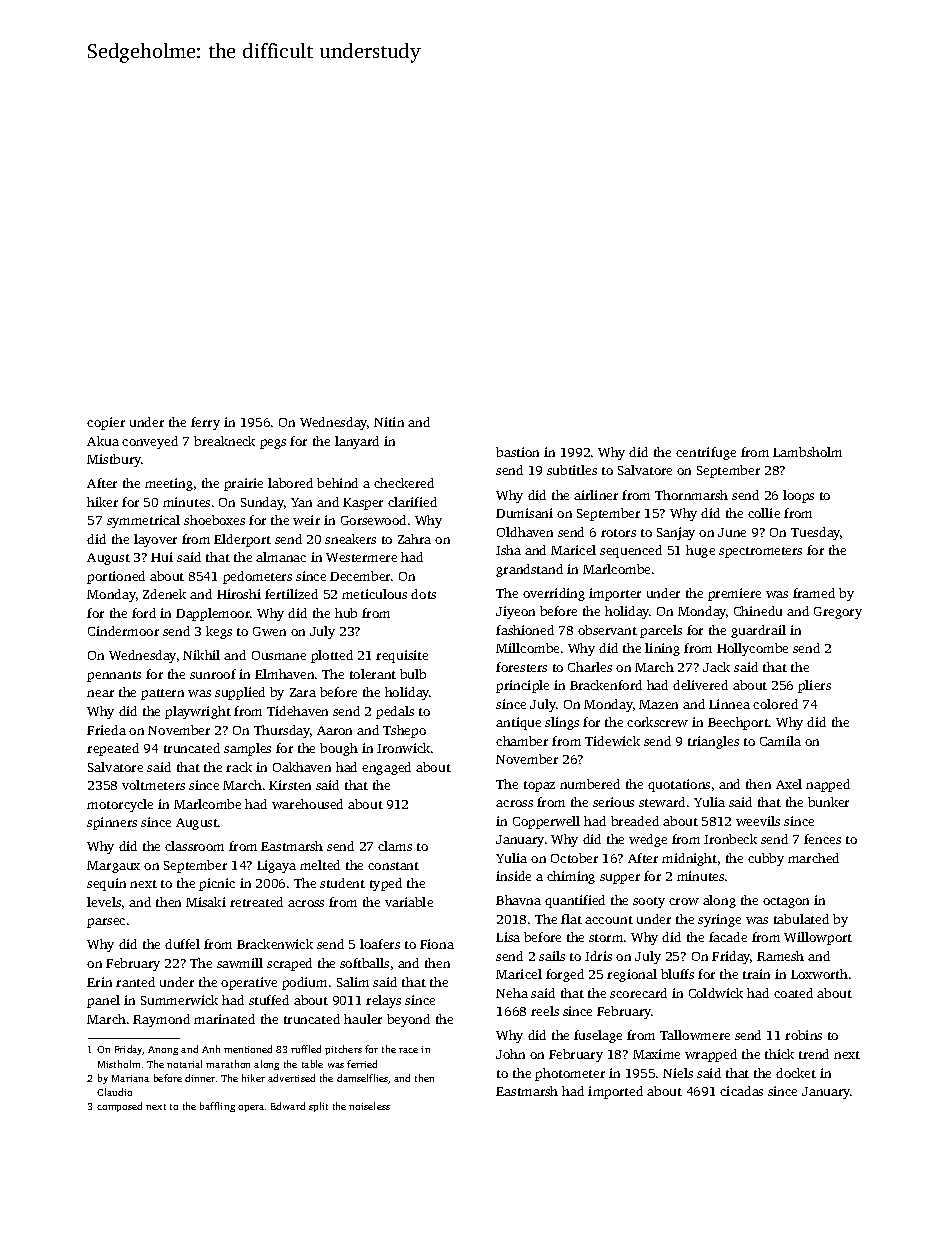 Image resolution: width=952 pixels, height=1233 pixels. I want to click on Lambsholm, so click(807, 452).
